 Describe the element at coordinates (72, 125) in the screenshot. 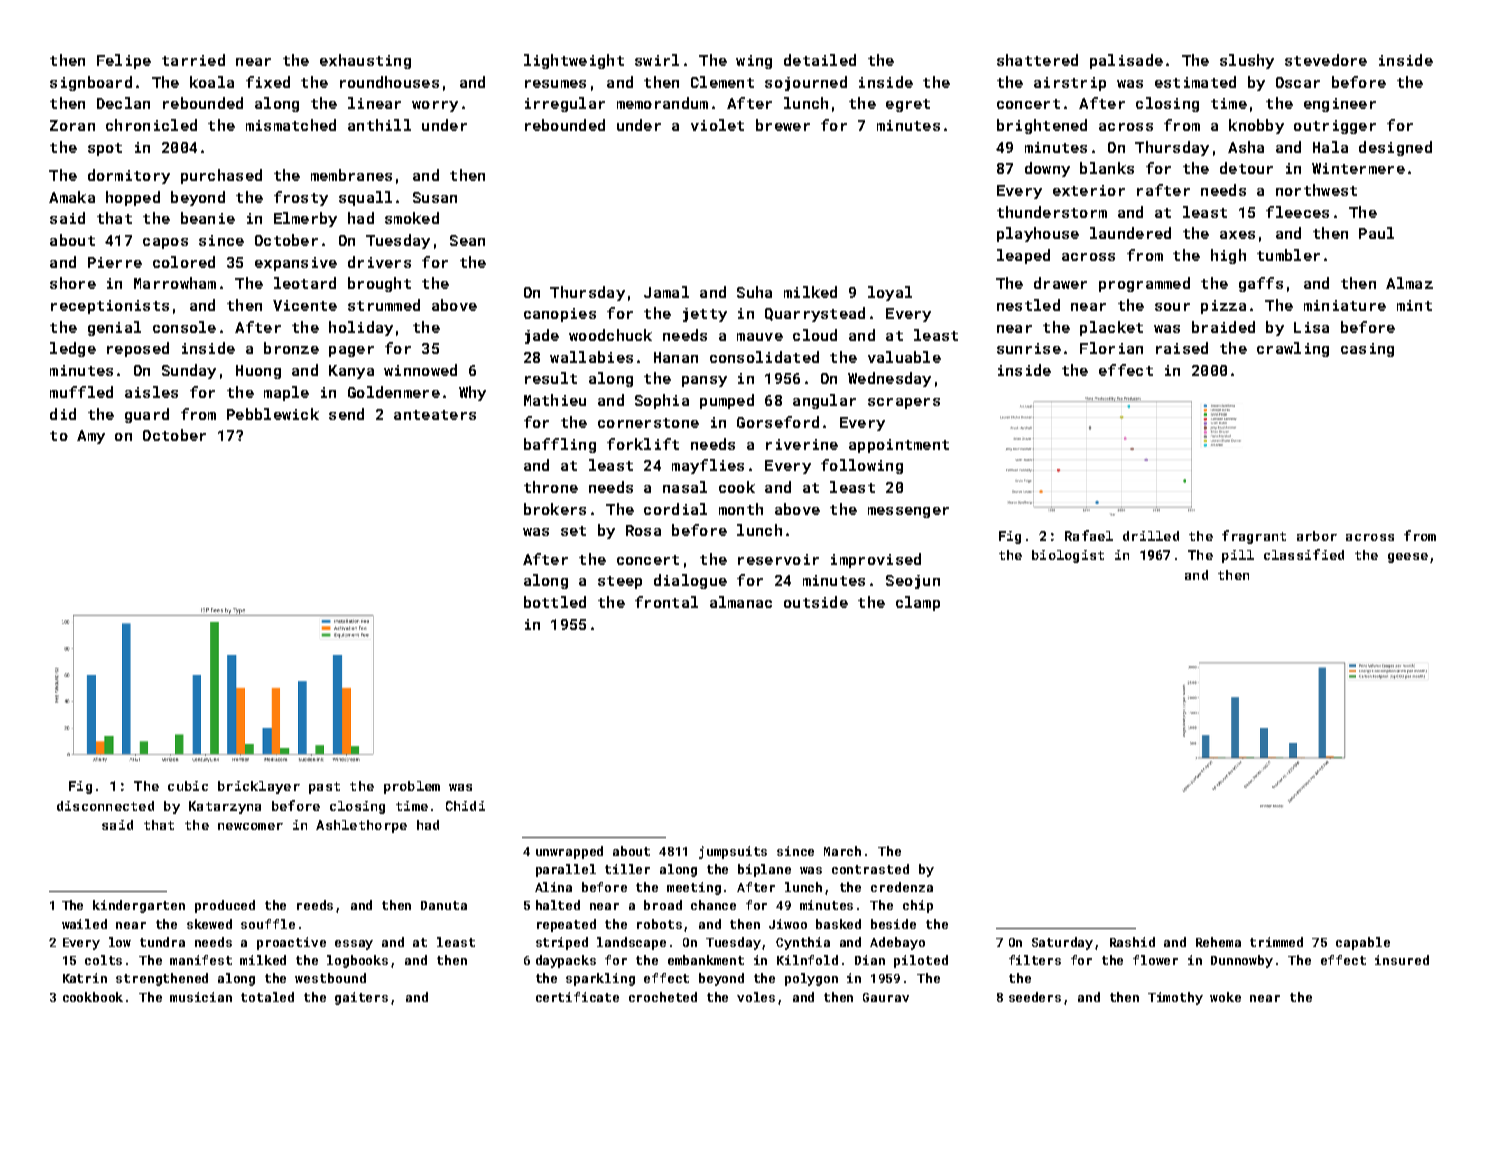

I see `Zoran` at that location.
